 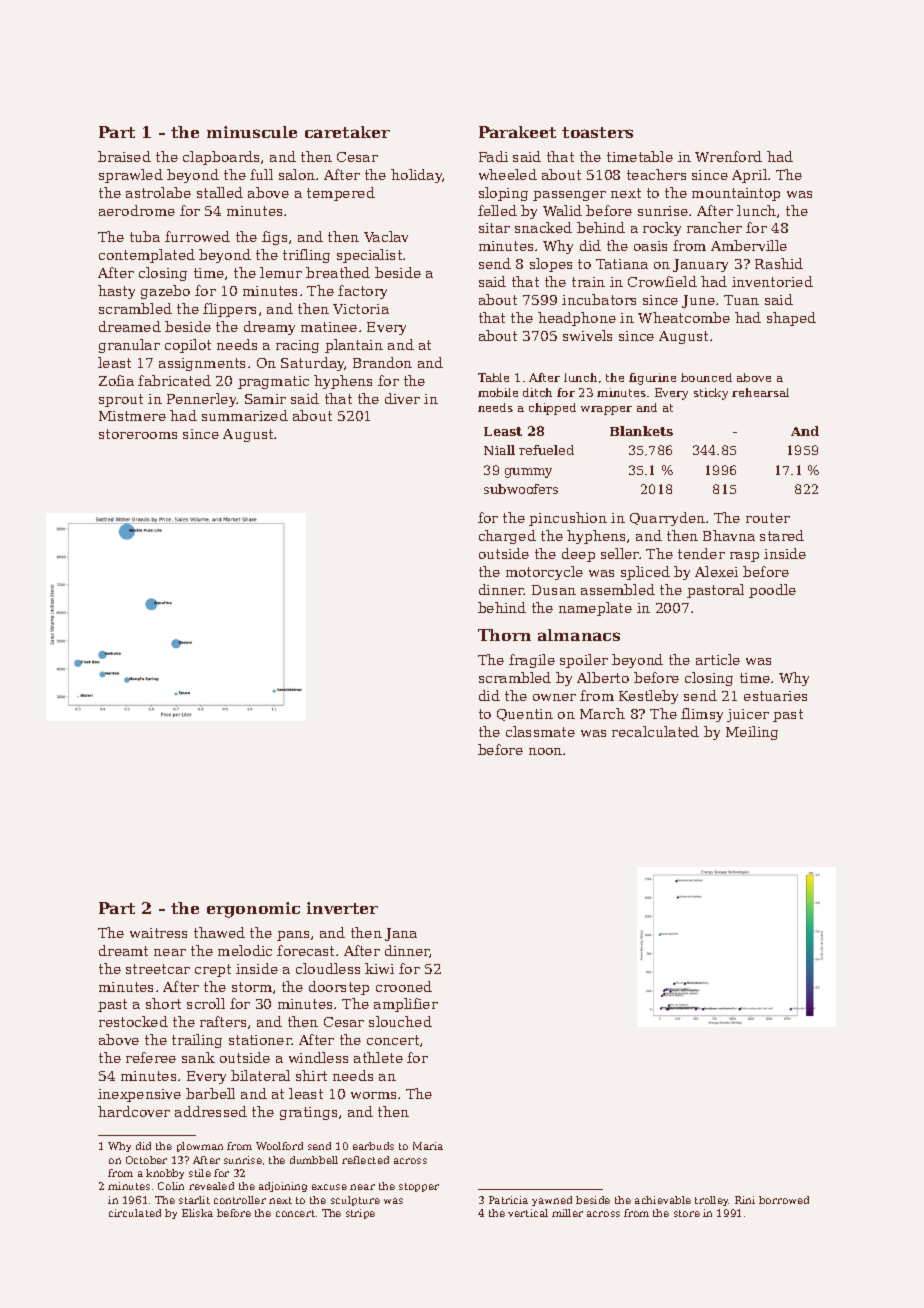 I want to click on sitar, so click(x=494, y=228).
